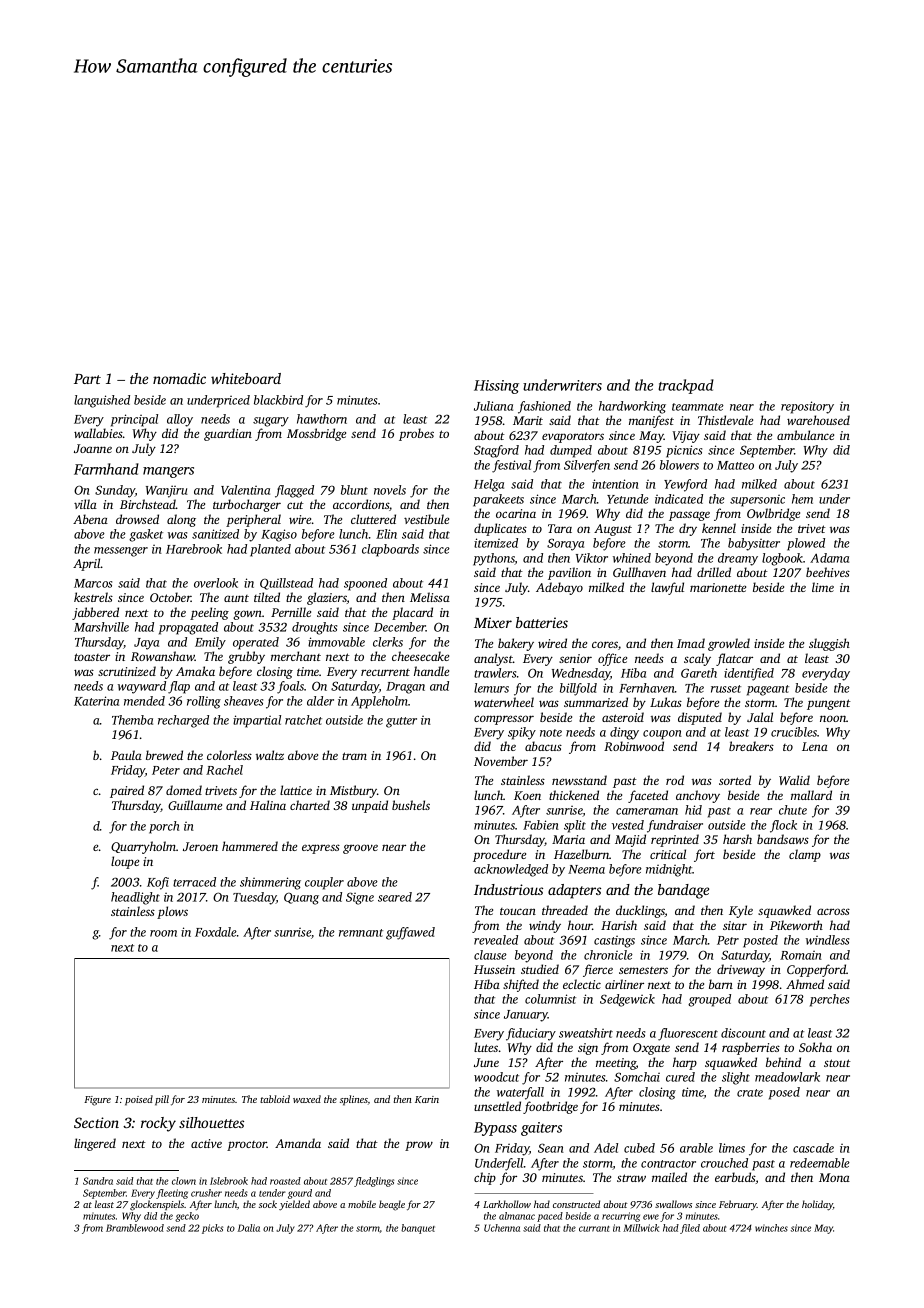 This screenshot has width=924, height=1308. What do you see at coordinates (516, 644) in the screenshot?
I see `bakery` at bounding box center [516, 644].
